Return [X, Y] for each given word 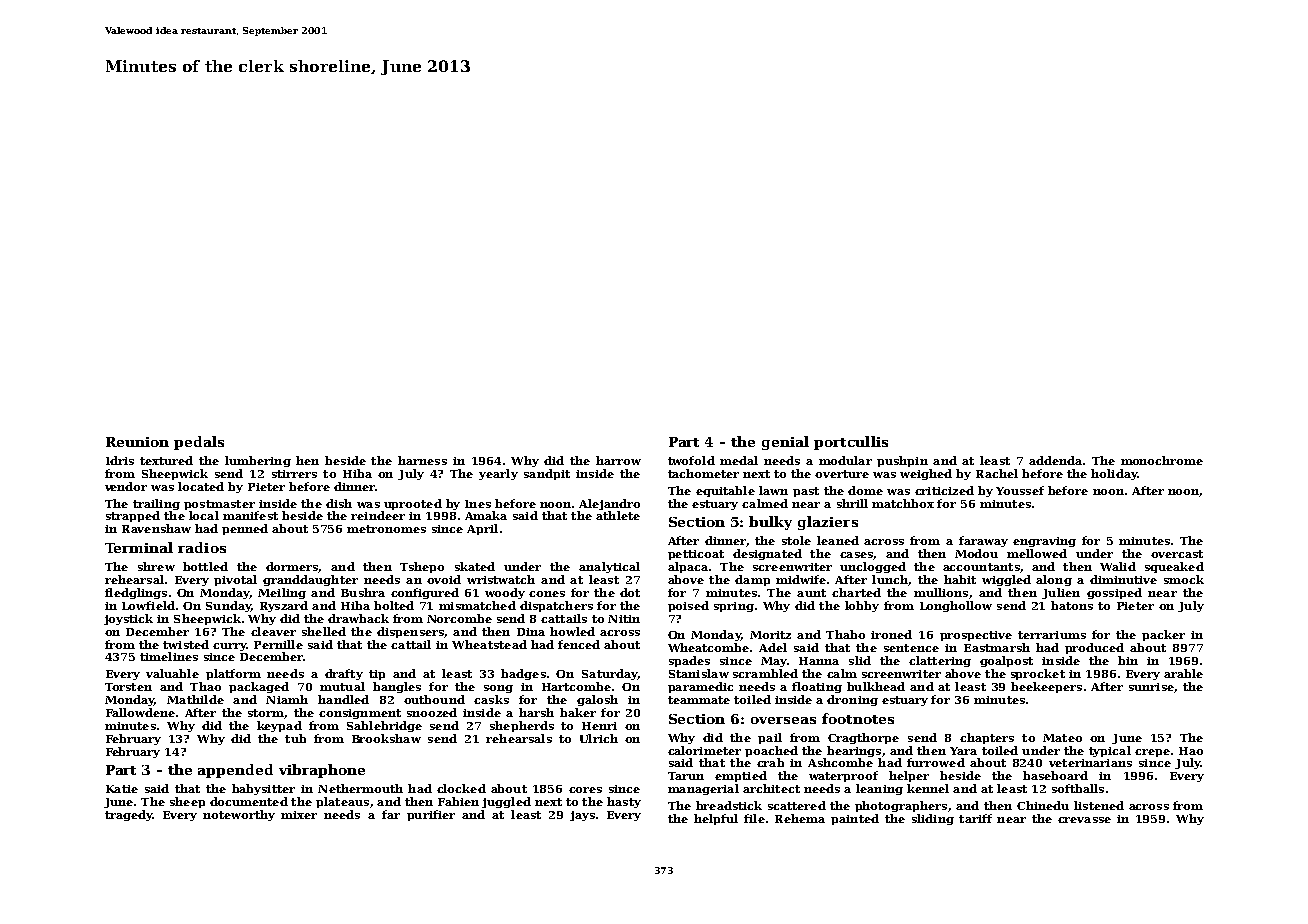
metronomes [386, 529]
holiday [1114, 474]
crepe [1152, 753]
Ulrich [599, 738]
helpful [716, 819]
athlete [618, 515]
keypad [279, 726]
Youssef [1020, 490]
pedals [199, 443]
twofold [691, 460]
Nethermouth [360, 788]
